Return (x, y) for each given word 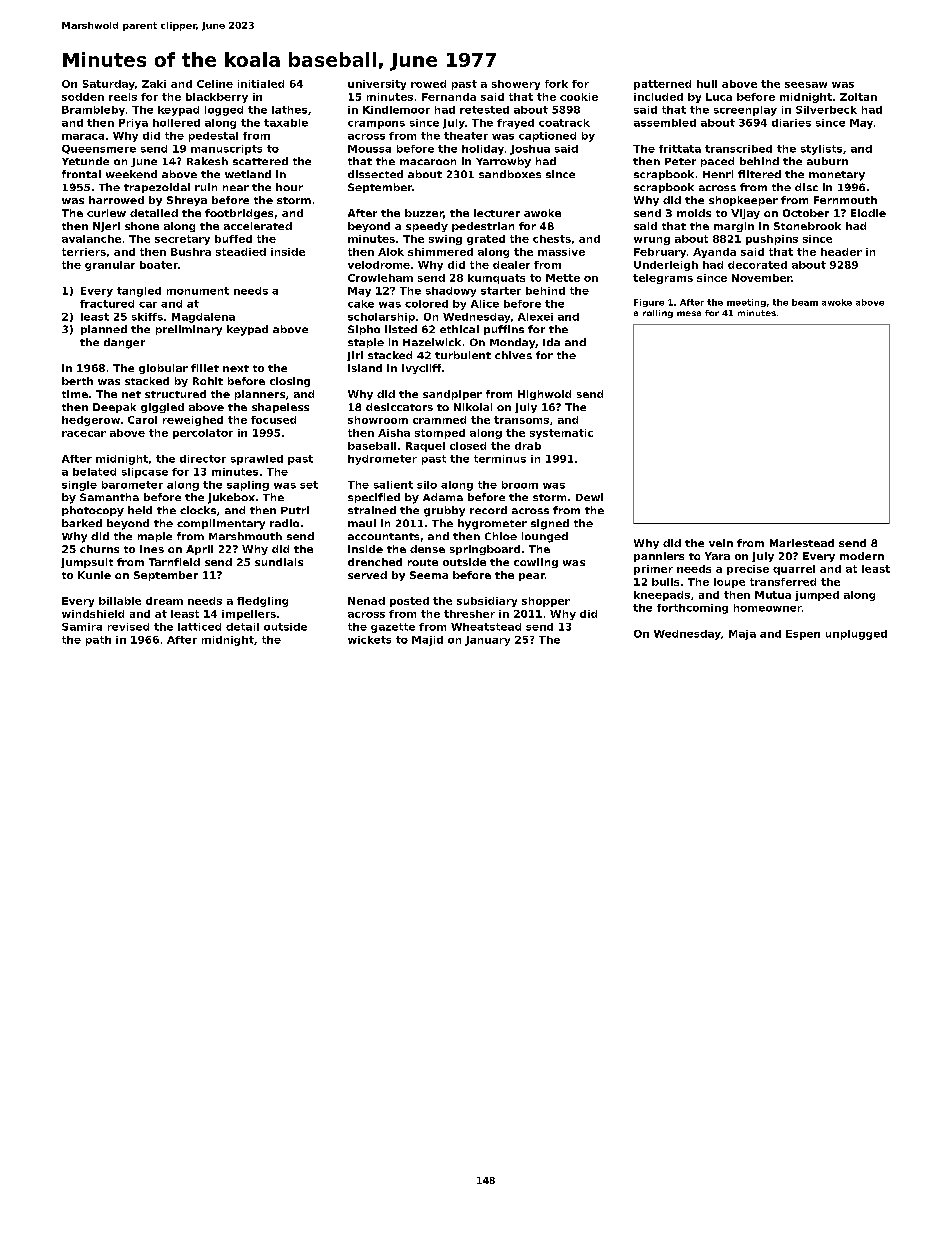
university (377, 85)
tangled (139, 292)
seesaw (806, 85)
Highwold (544, 395)
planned (104, 330)
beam (805, 302)
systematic (561, 434)
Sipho (364, 330)
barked (82, 523)
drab (528, 446)
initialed (261, 84)
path (98, 641)
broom (520, 485)
